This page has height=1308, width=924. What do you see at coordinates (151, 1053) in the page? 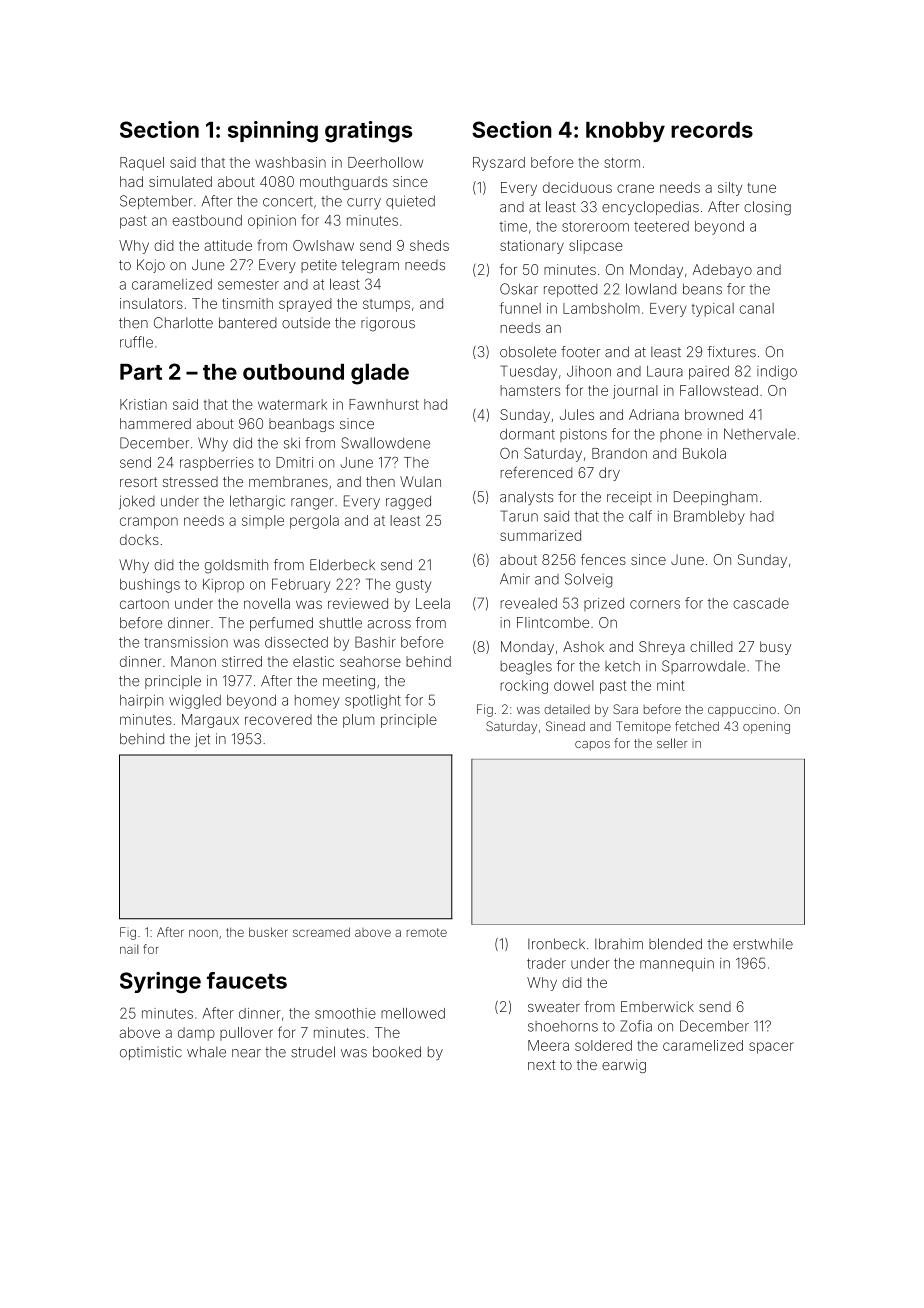
I see `optimistic` at bounding box center [151, 1053].
